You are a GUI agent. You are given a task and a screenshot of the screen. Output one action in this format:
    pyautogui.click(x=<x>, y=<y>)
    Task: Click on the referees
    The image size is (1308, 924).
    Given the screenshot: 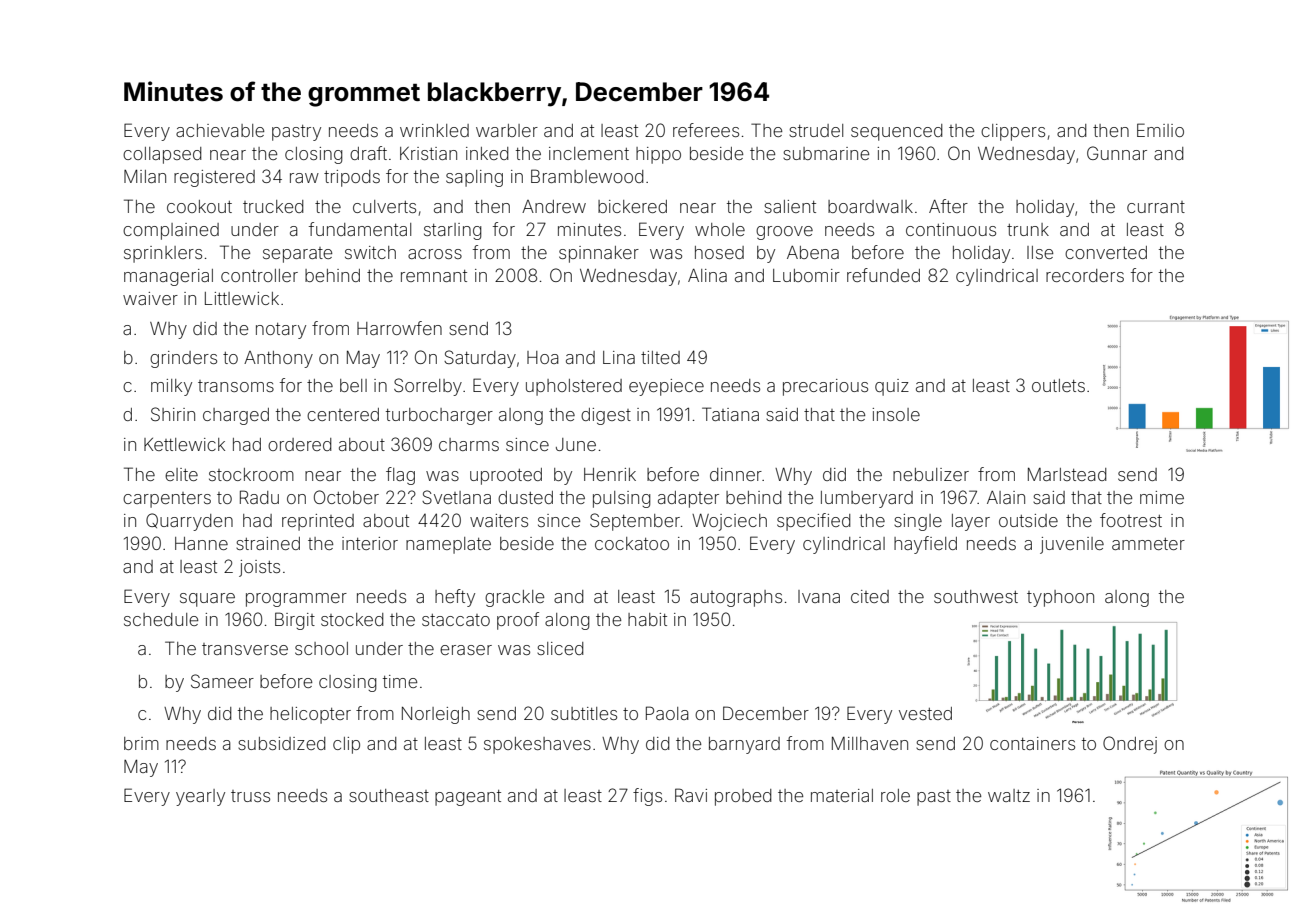 What is the action you would take?
    pyautogui.click(x=706, y=130)
